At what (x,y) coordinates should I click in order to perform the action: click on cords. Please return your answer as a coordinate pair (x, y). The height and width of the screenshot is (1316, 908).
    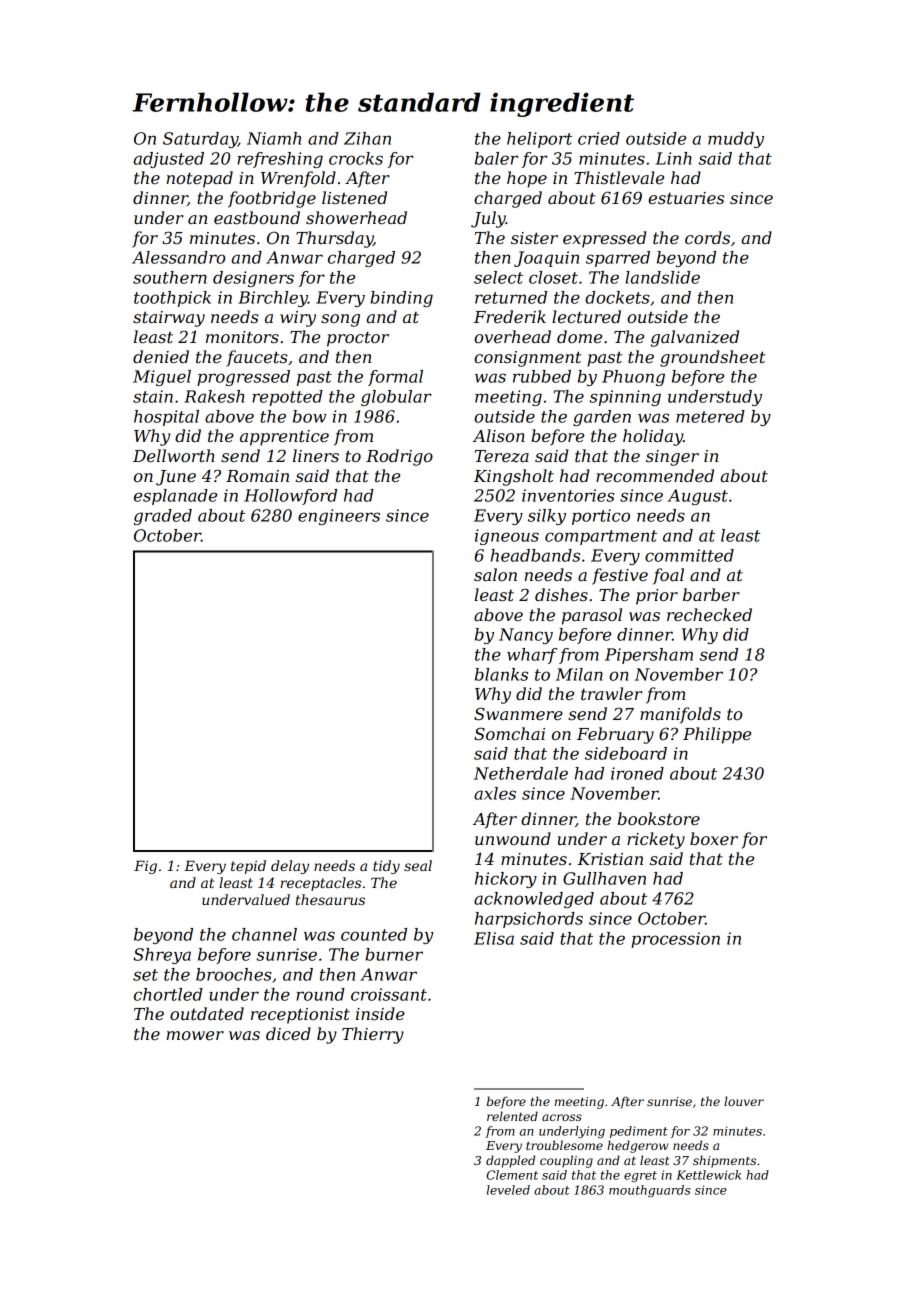
    Looking at the image, I should click on (707, 237).
